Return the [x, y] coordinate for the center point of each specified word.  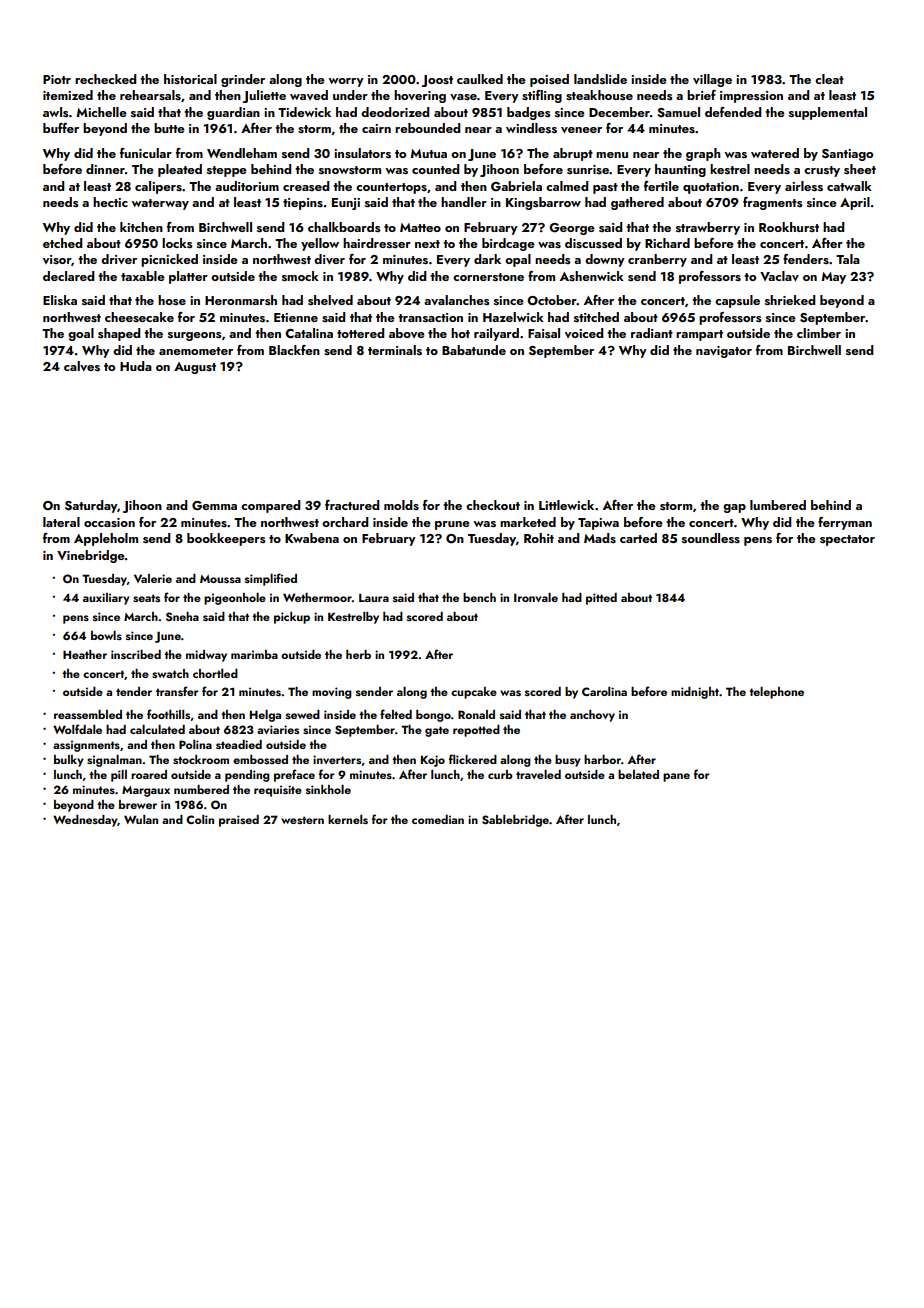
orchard [345, 522]
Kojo [433, 761]
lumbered [778, 505]
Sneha [182, 616]
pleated [180, 170]
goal [81, 334]
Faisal [544, 333]
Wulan [141, 819]
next [427, 244]
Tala [848, 259]
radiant [652, 333]
